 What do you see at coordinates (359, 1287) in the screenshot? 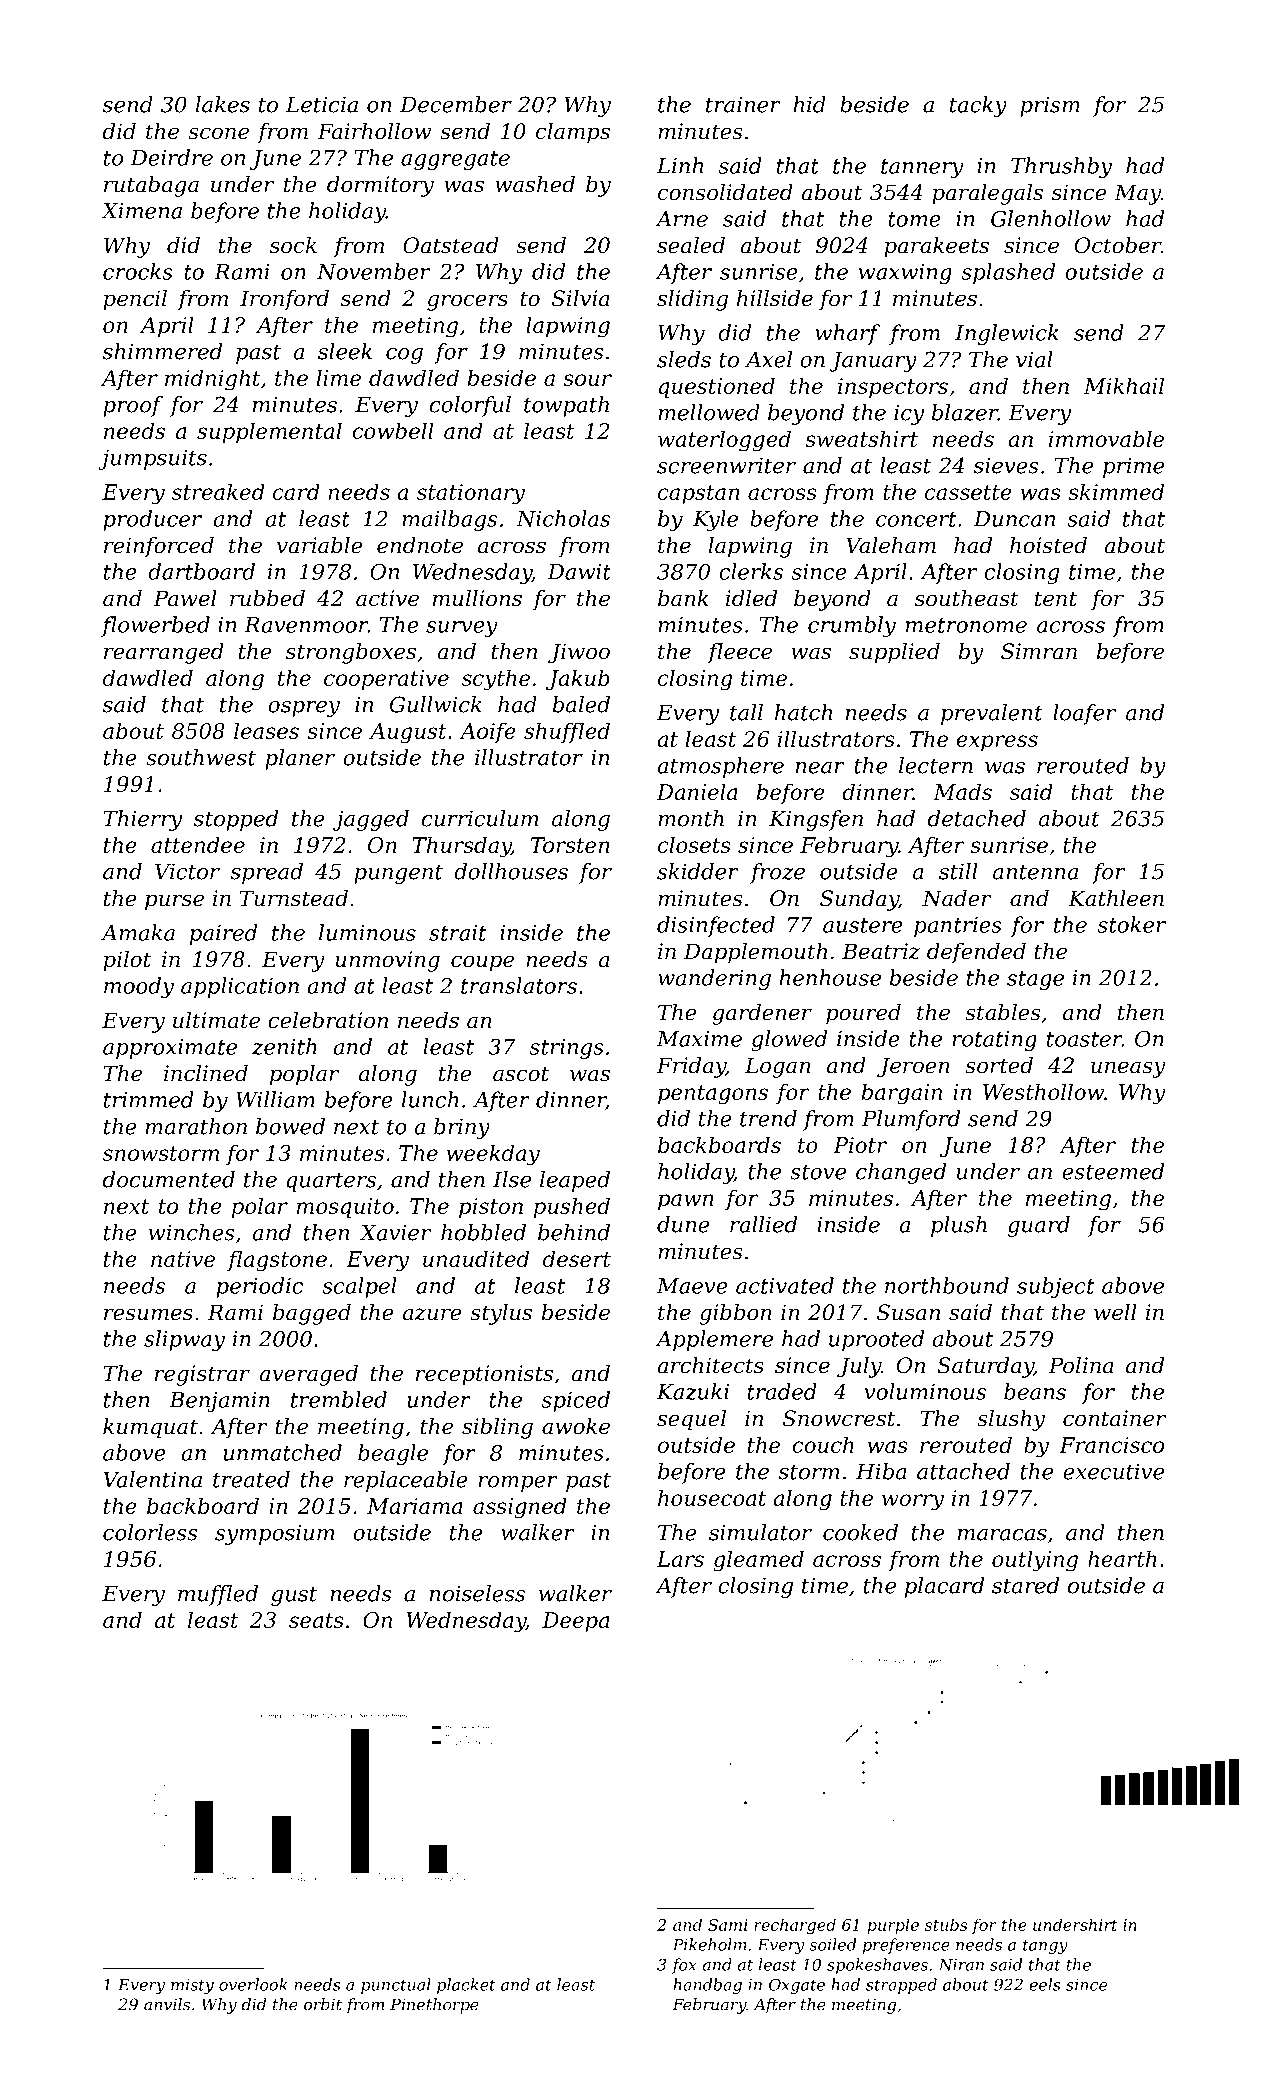
I see `scalpel` at bounding box center [359, 1287].
